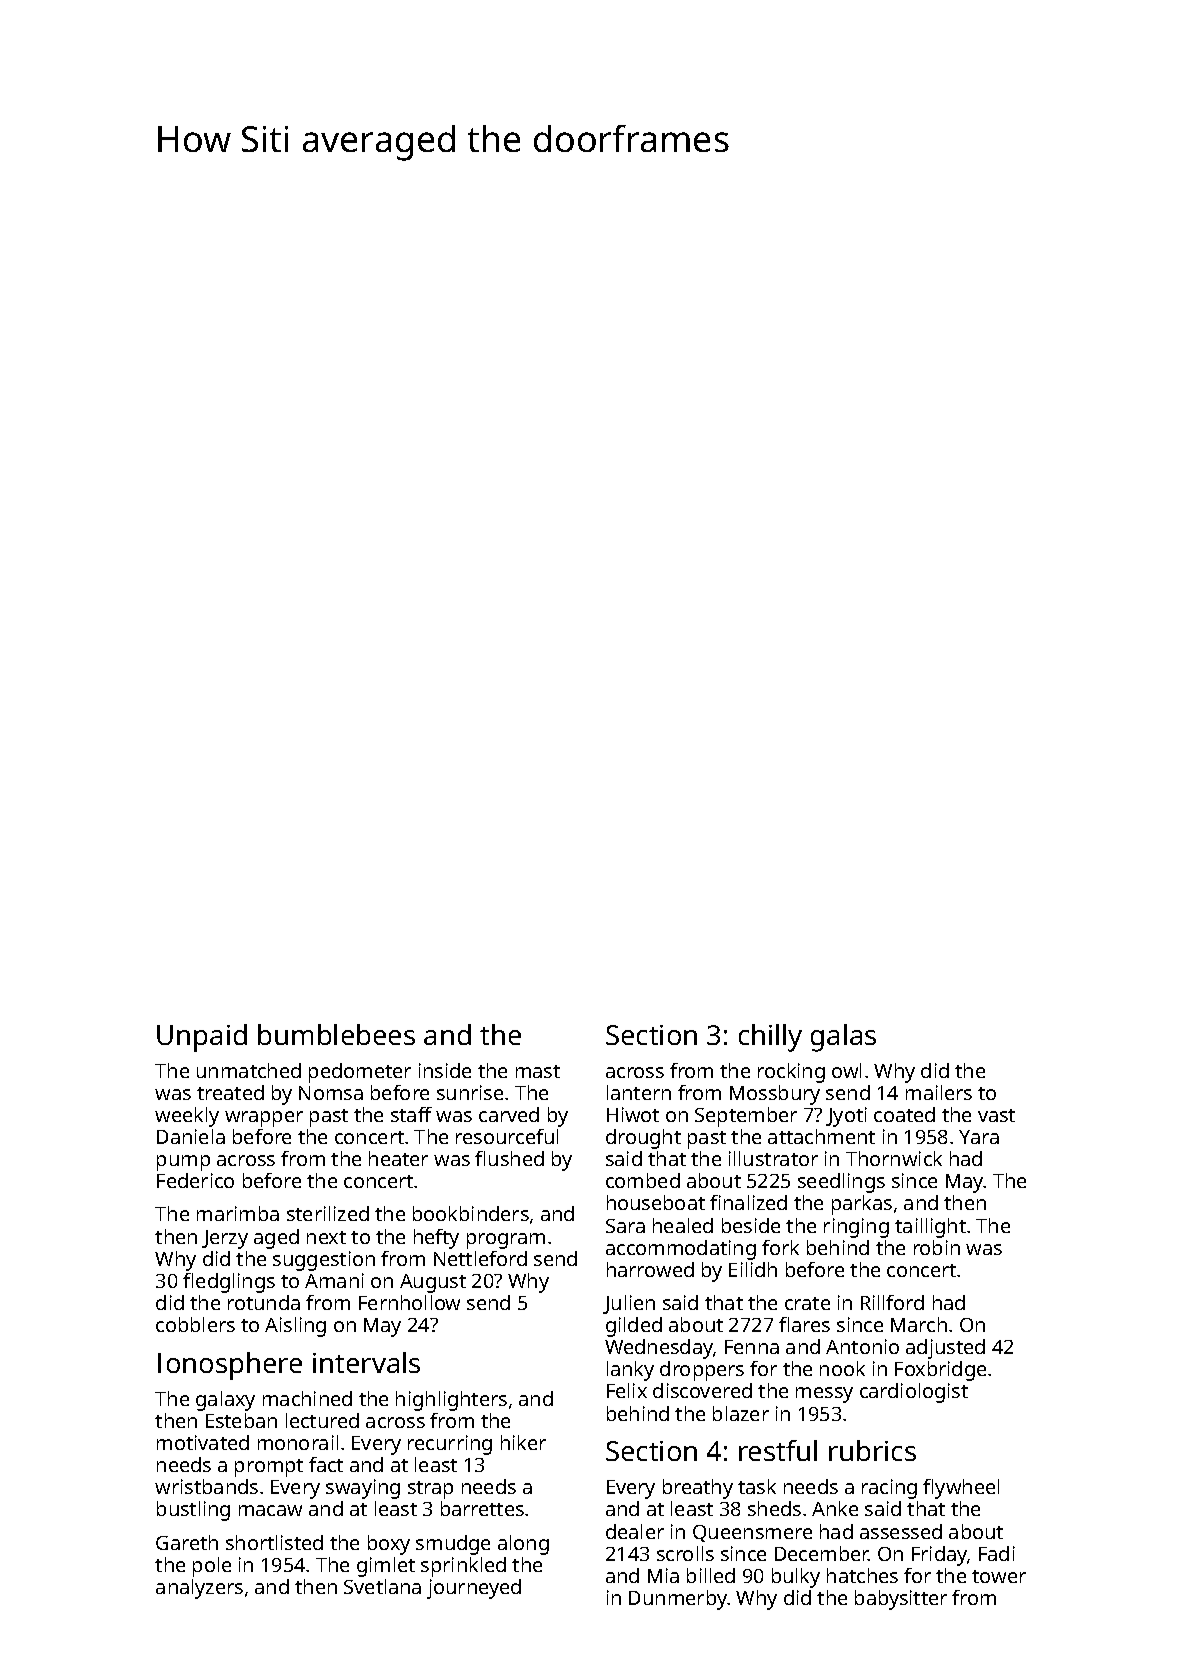 This screenshot has width=1186, height=1678. What do you see at coordinates (538, 1071) in the screenshot?
I see `mast` at bounding box center [538, 1071].
